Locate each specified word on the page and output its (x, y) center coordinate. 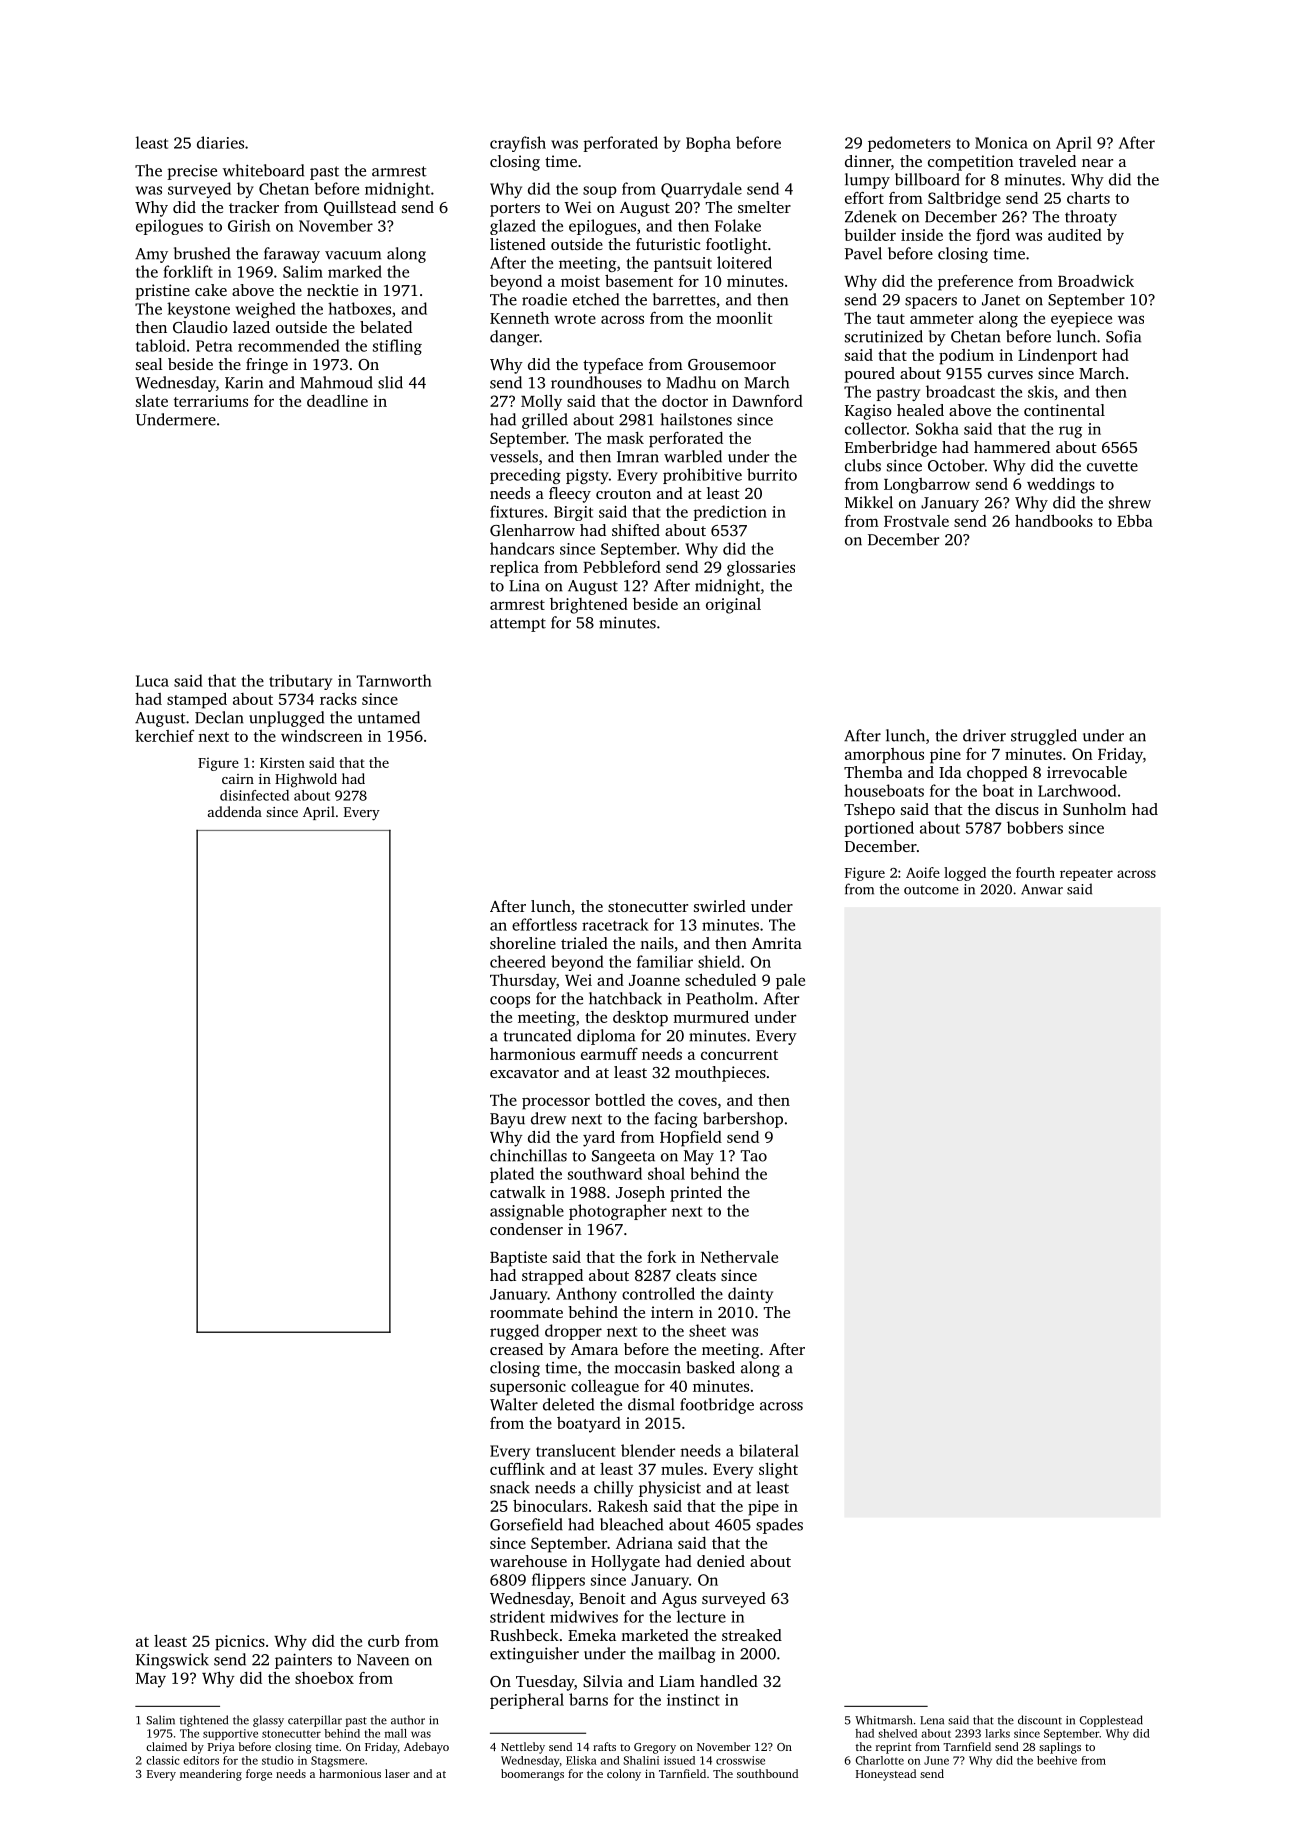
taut (891, 319)
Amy (151, 255)
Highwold (306, 780)
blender (648, 1450)
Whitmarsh (883, 1720)
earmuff (609, 1054)
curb (383, 1641)
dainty (750, 1295)
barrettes (684, 299)
